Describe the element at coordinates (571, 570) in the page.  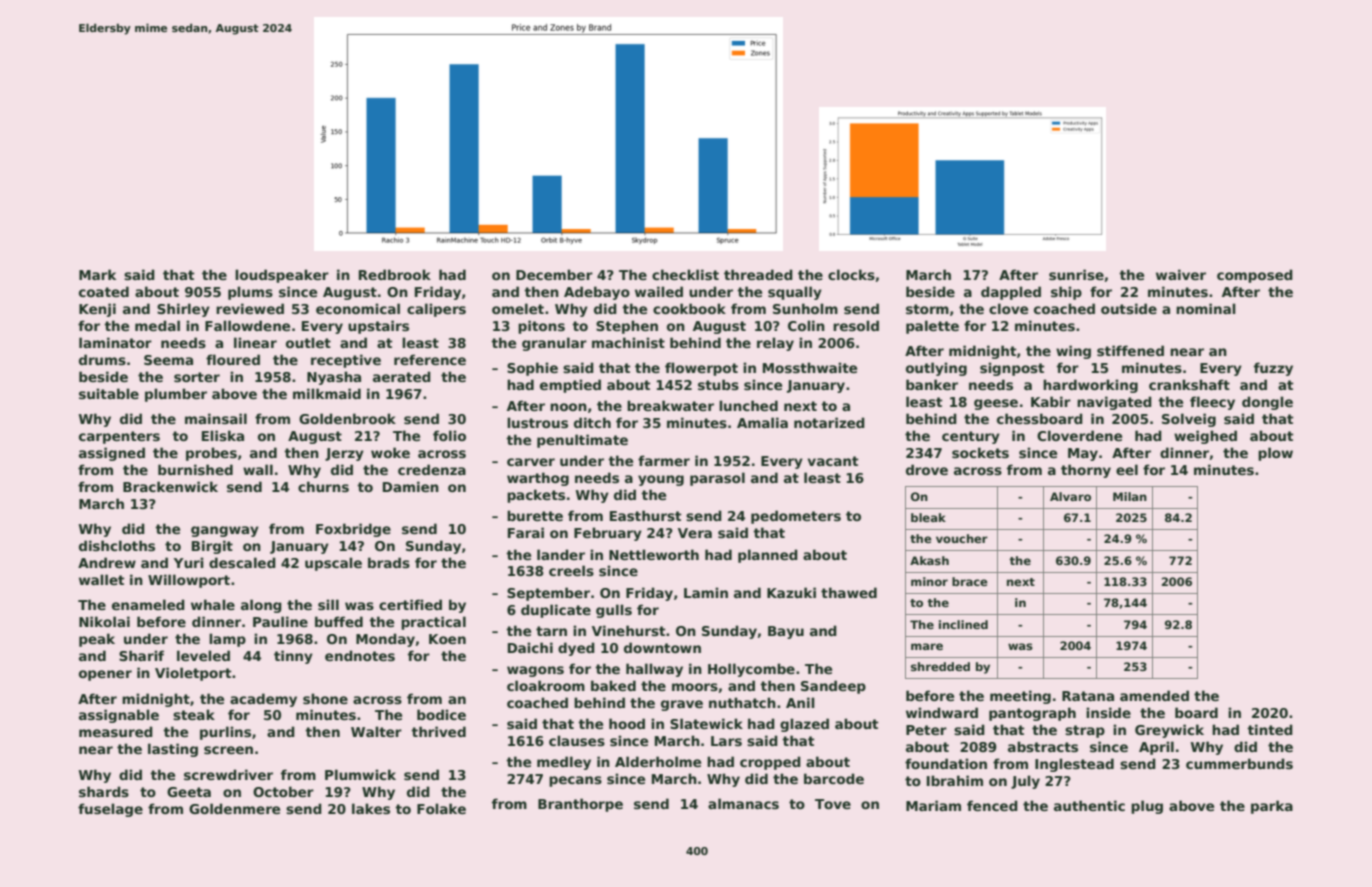
I see `creels` at that location.
